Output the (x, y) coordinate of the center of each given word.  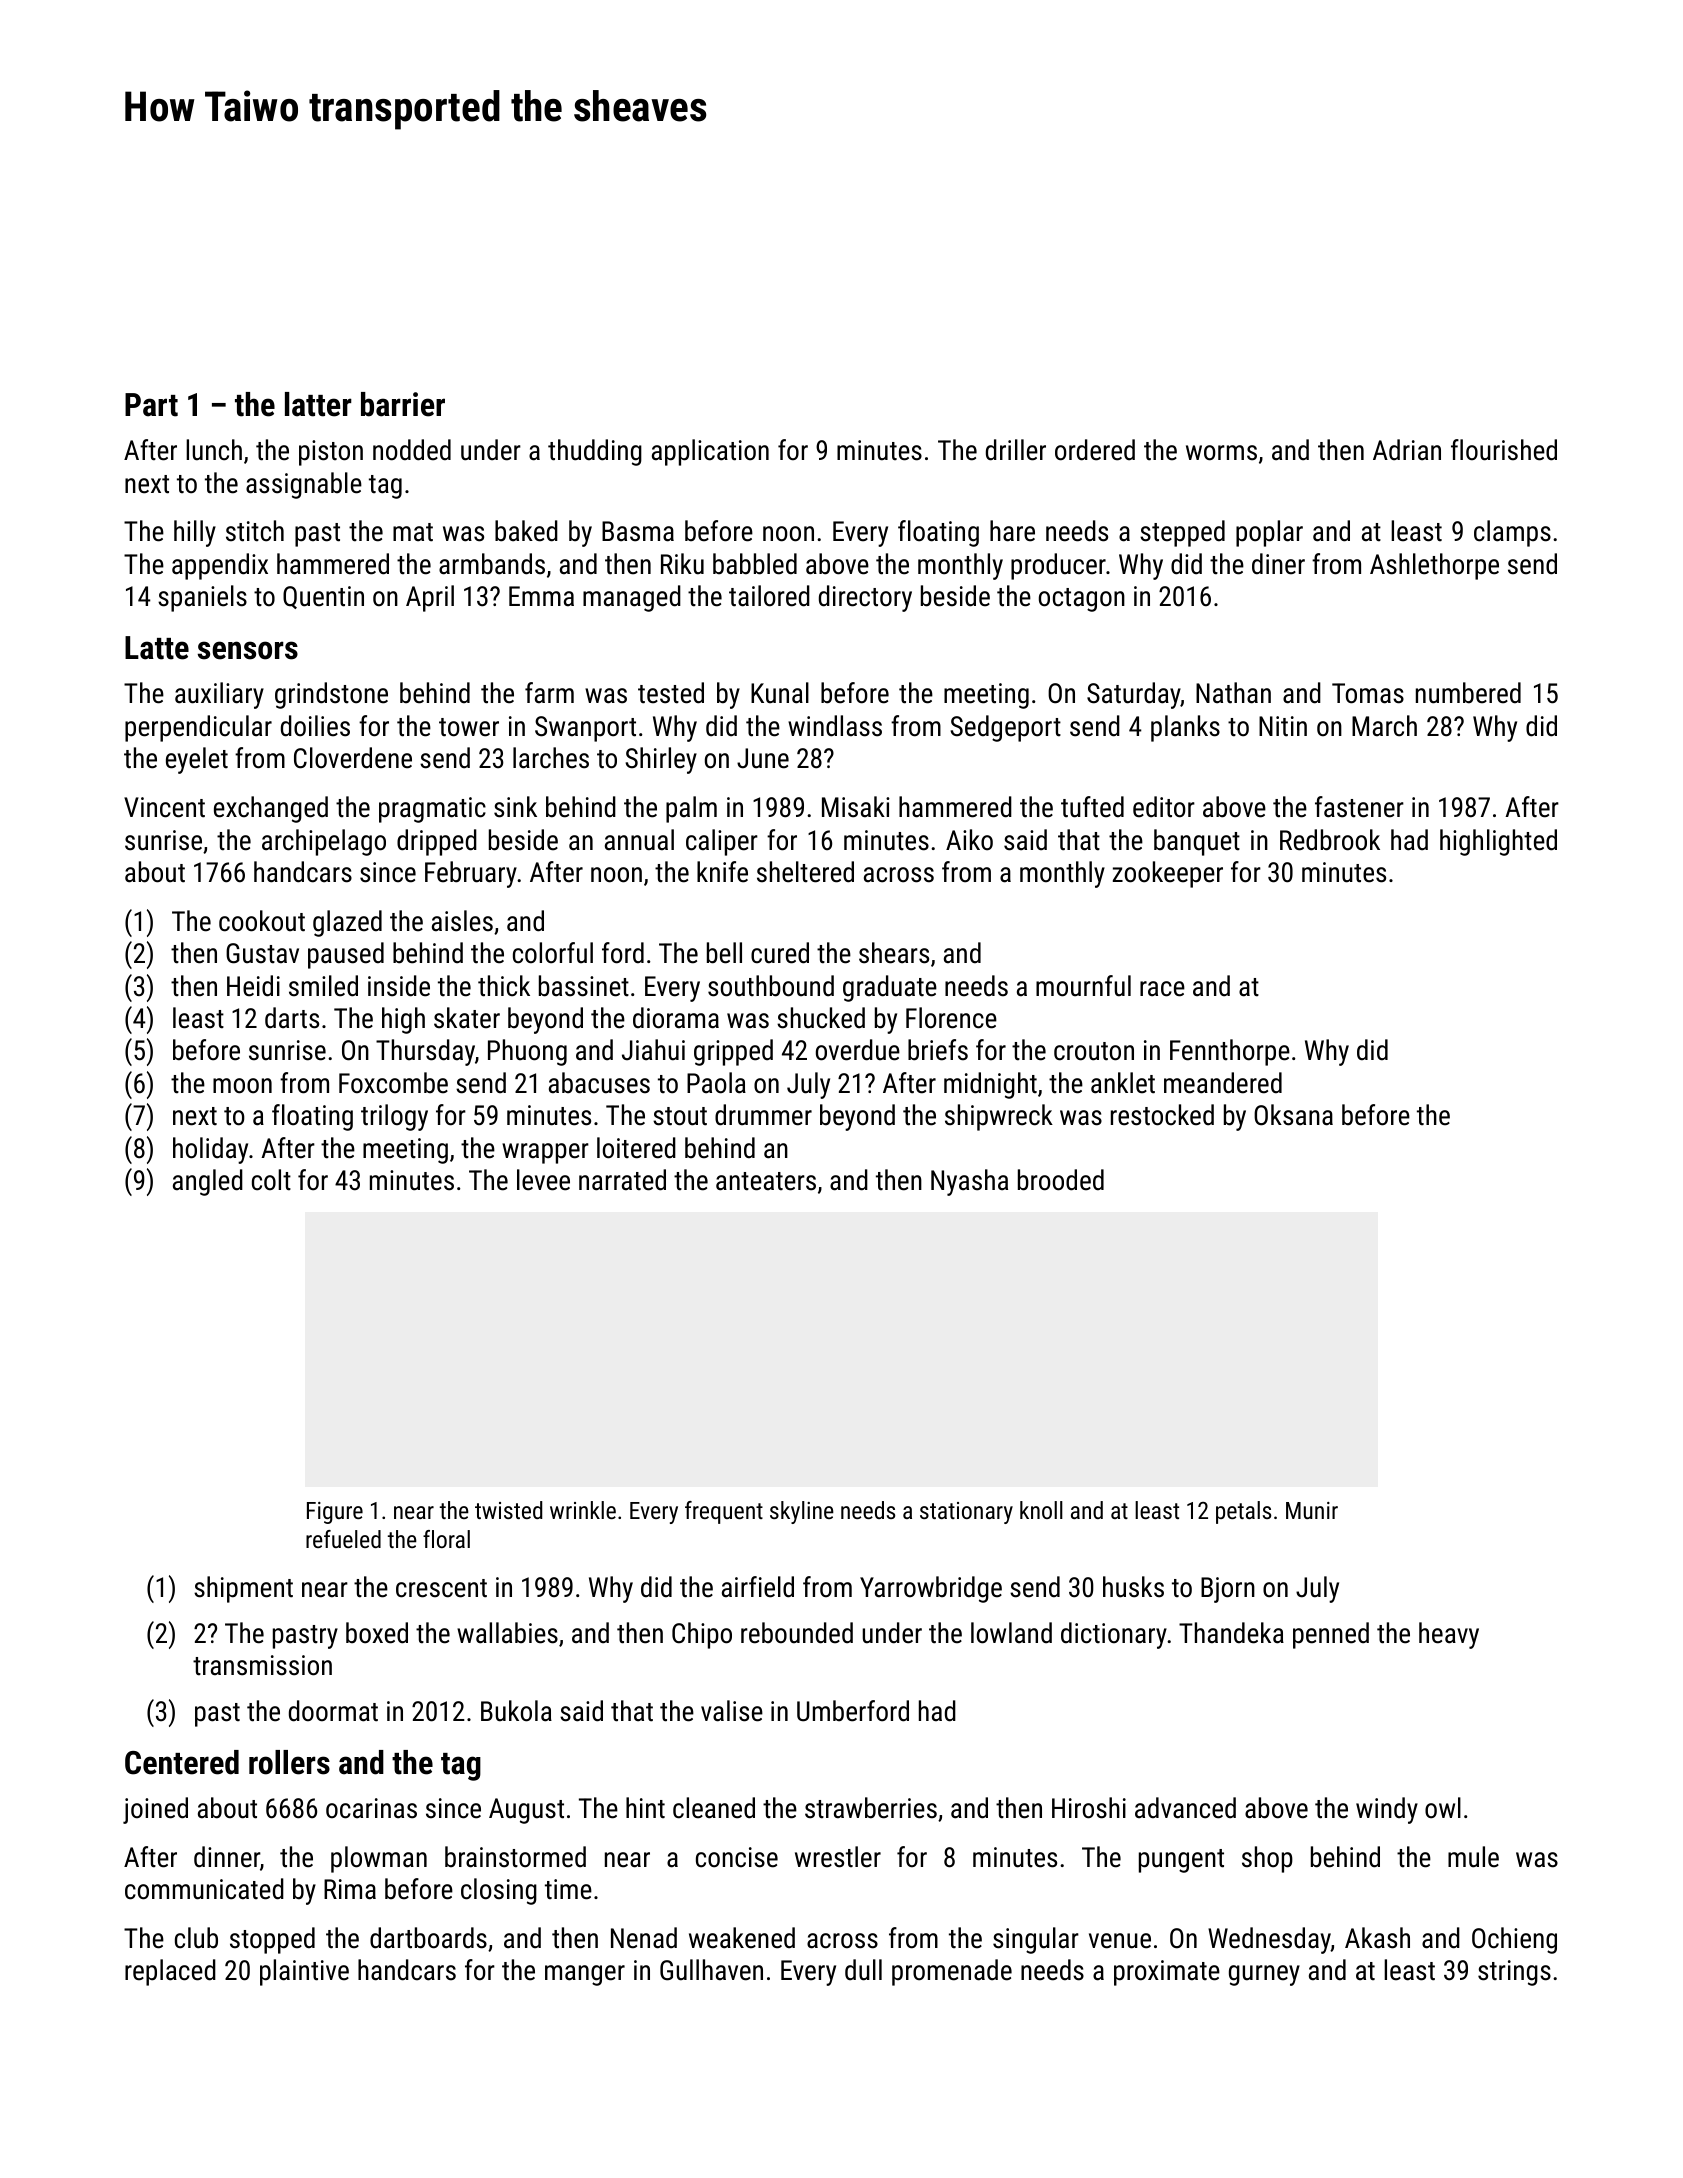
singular (1036, 1940)
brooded (1061, 1180)
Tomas (1368, 693)
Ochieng (1514, 1940)
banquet (1197, 842)
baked (526, 531)
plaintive (304, 1972)
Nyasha (969, 1182)
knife (722, 872)
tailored (769, 596)
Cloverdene (353, 758)
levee (543, 1180)
